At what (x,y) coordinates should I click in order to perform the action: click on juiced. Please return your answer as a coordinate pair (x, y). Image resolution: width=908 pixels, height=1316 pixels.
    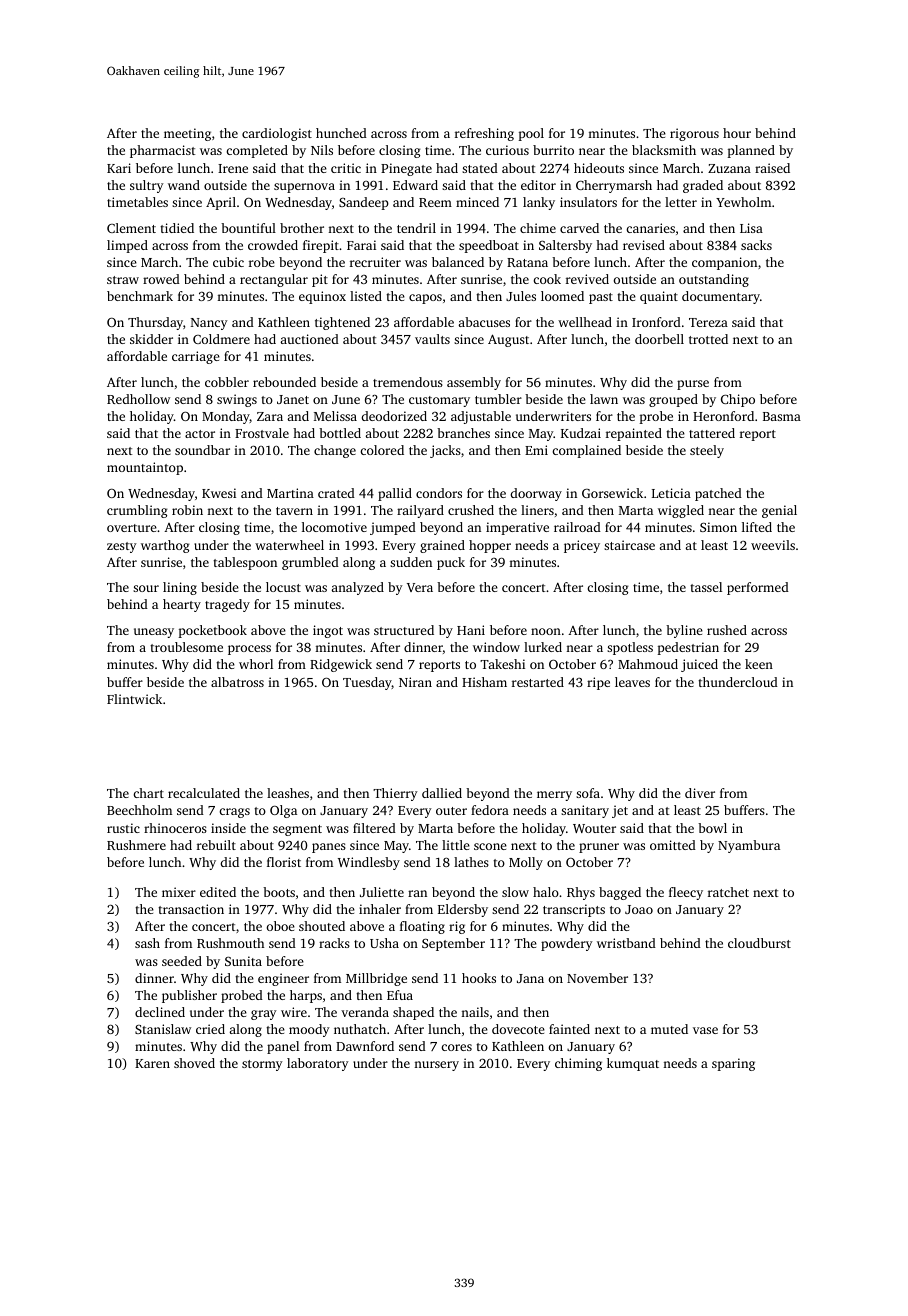
    Looking at the image, I should click on (699, 665).
